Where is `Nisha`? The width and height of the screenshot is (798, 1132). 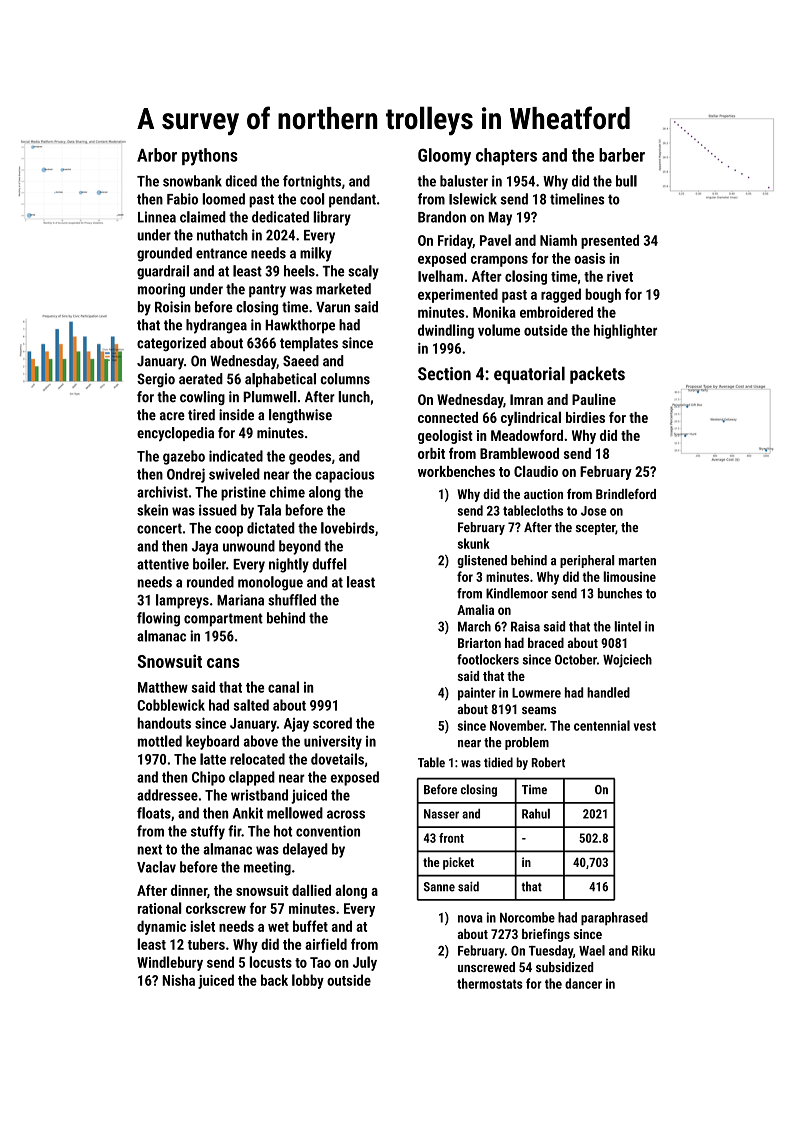
Nisha is located at coordinates (178, 980).
